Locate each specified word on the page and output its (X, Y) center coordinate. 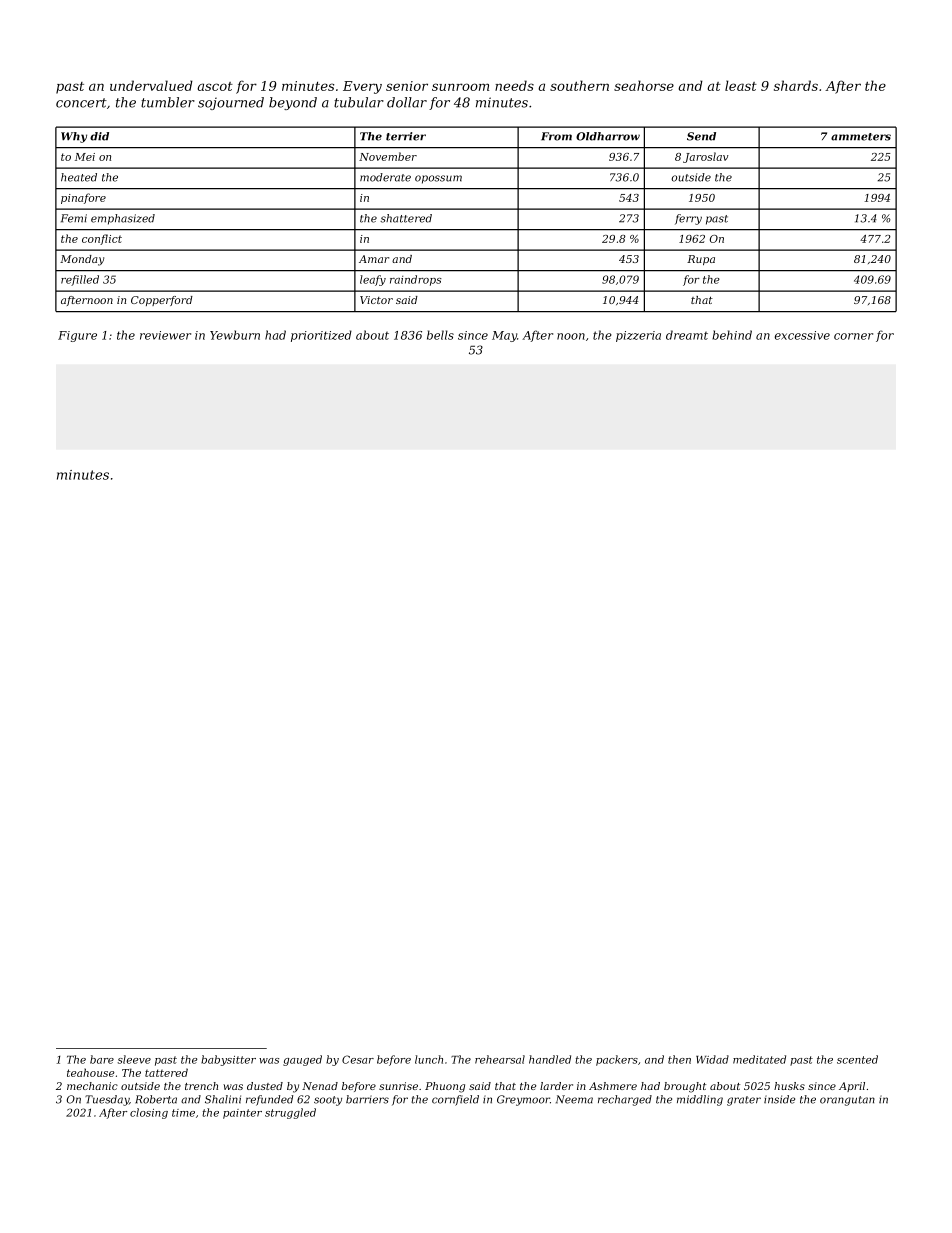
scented (857, 1059)
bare (102, 1059)
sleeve (134, 1059)
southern (579, 85)
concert (81, 103)
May (504, 336)
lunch (429, 1059)
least (741, 85)
